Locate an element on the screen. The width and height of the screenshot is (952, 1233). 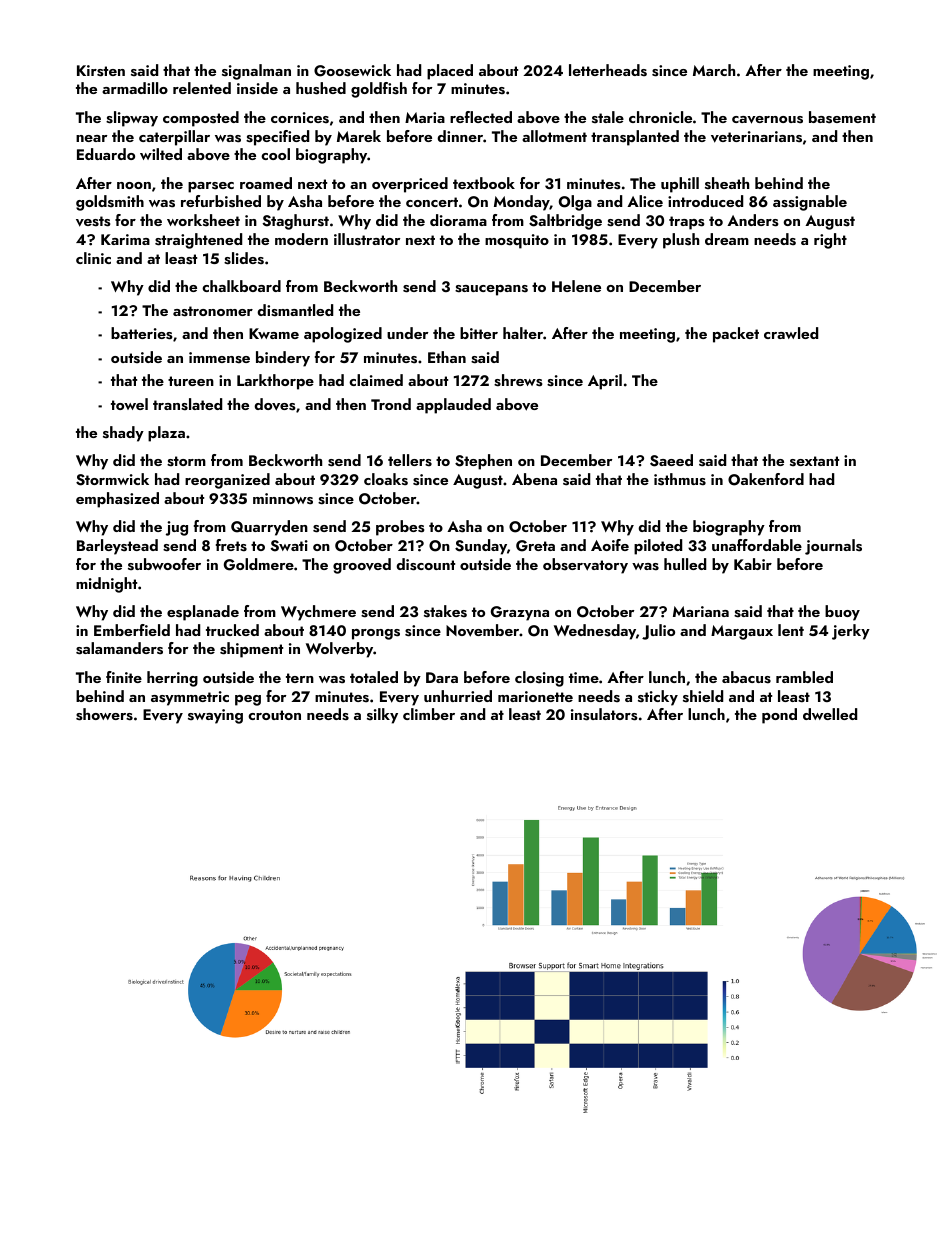
swaying is located at coordinates (215, 716).
